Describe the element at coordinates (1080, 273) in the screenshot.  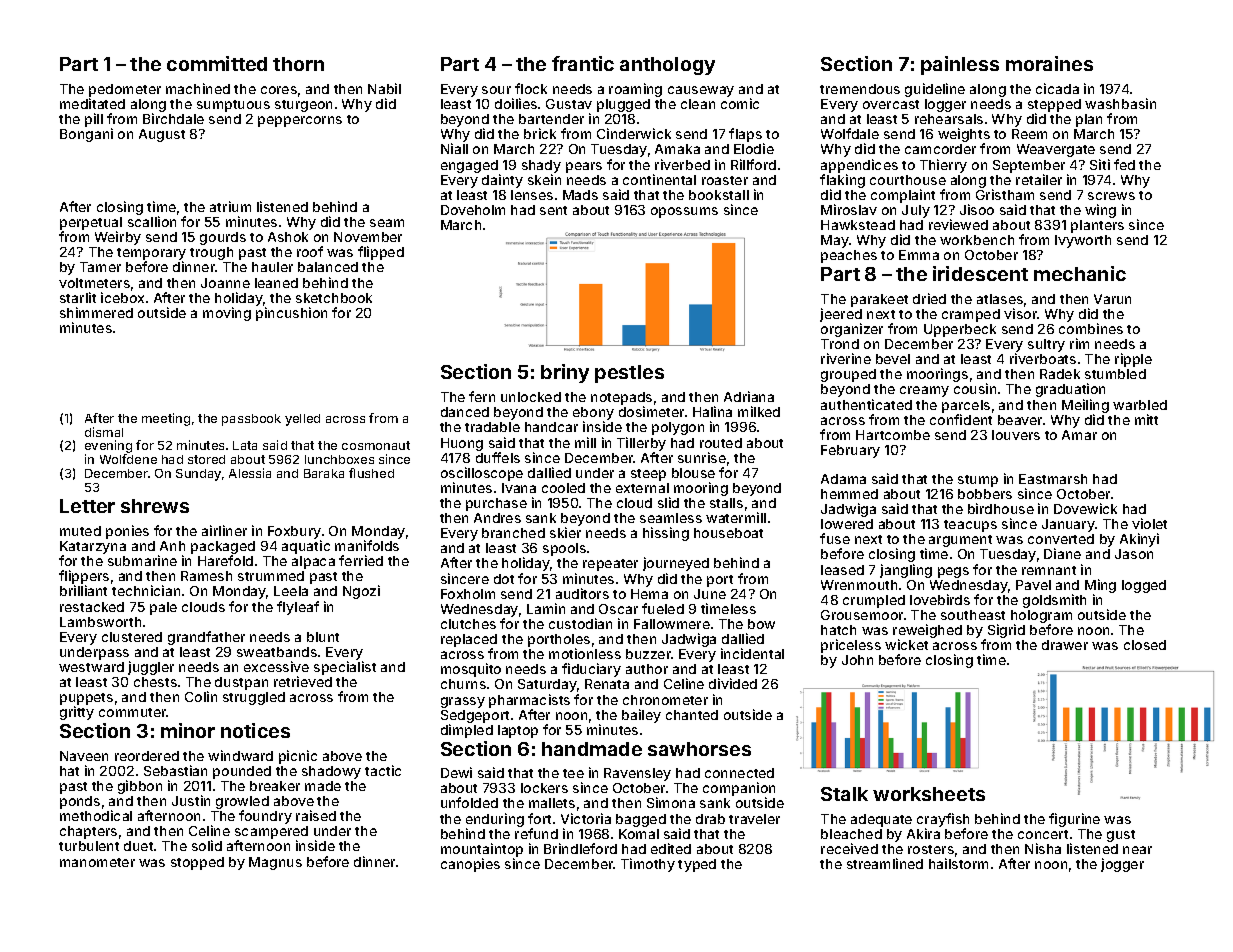
I see `mechanic` at that location.
